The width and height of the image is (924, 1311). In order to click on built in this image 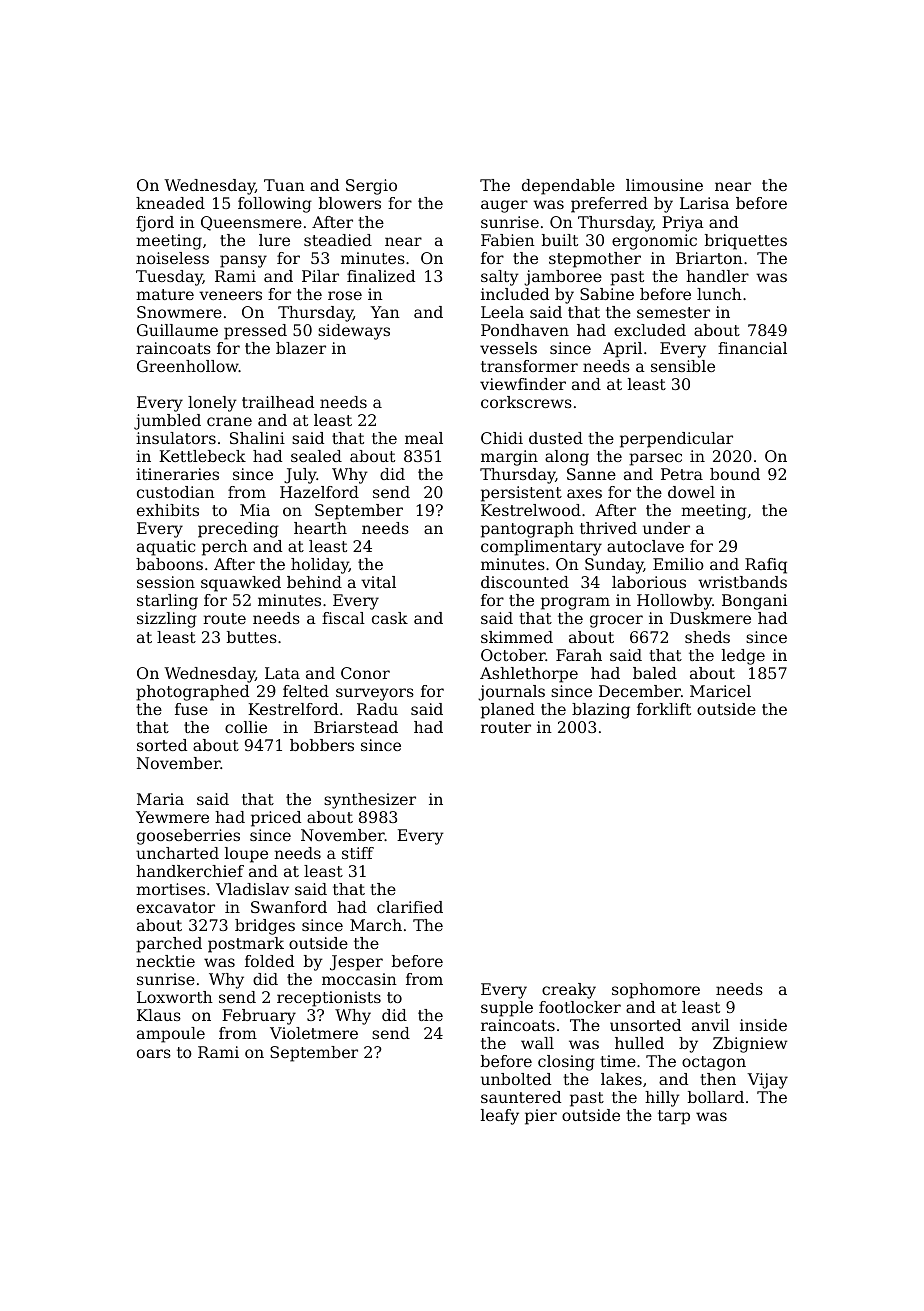, I will do `click(560, 240)`.
